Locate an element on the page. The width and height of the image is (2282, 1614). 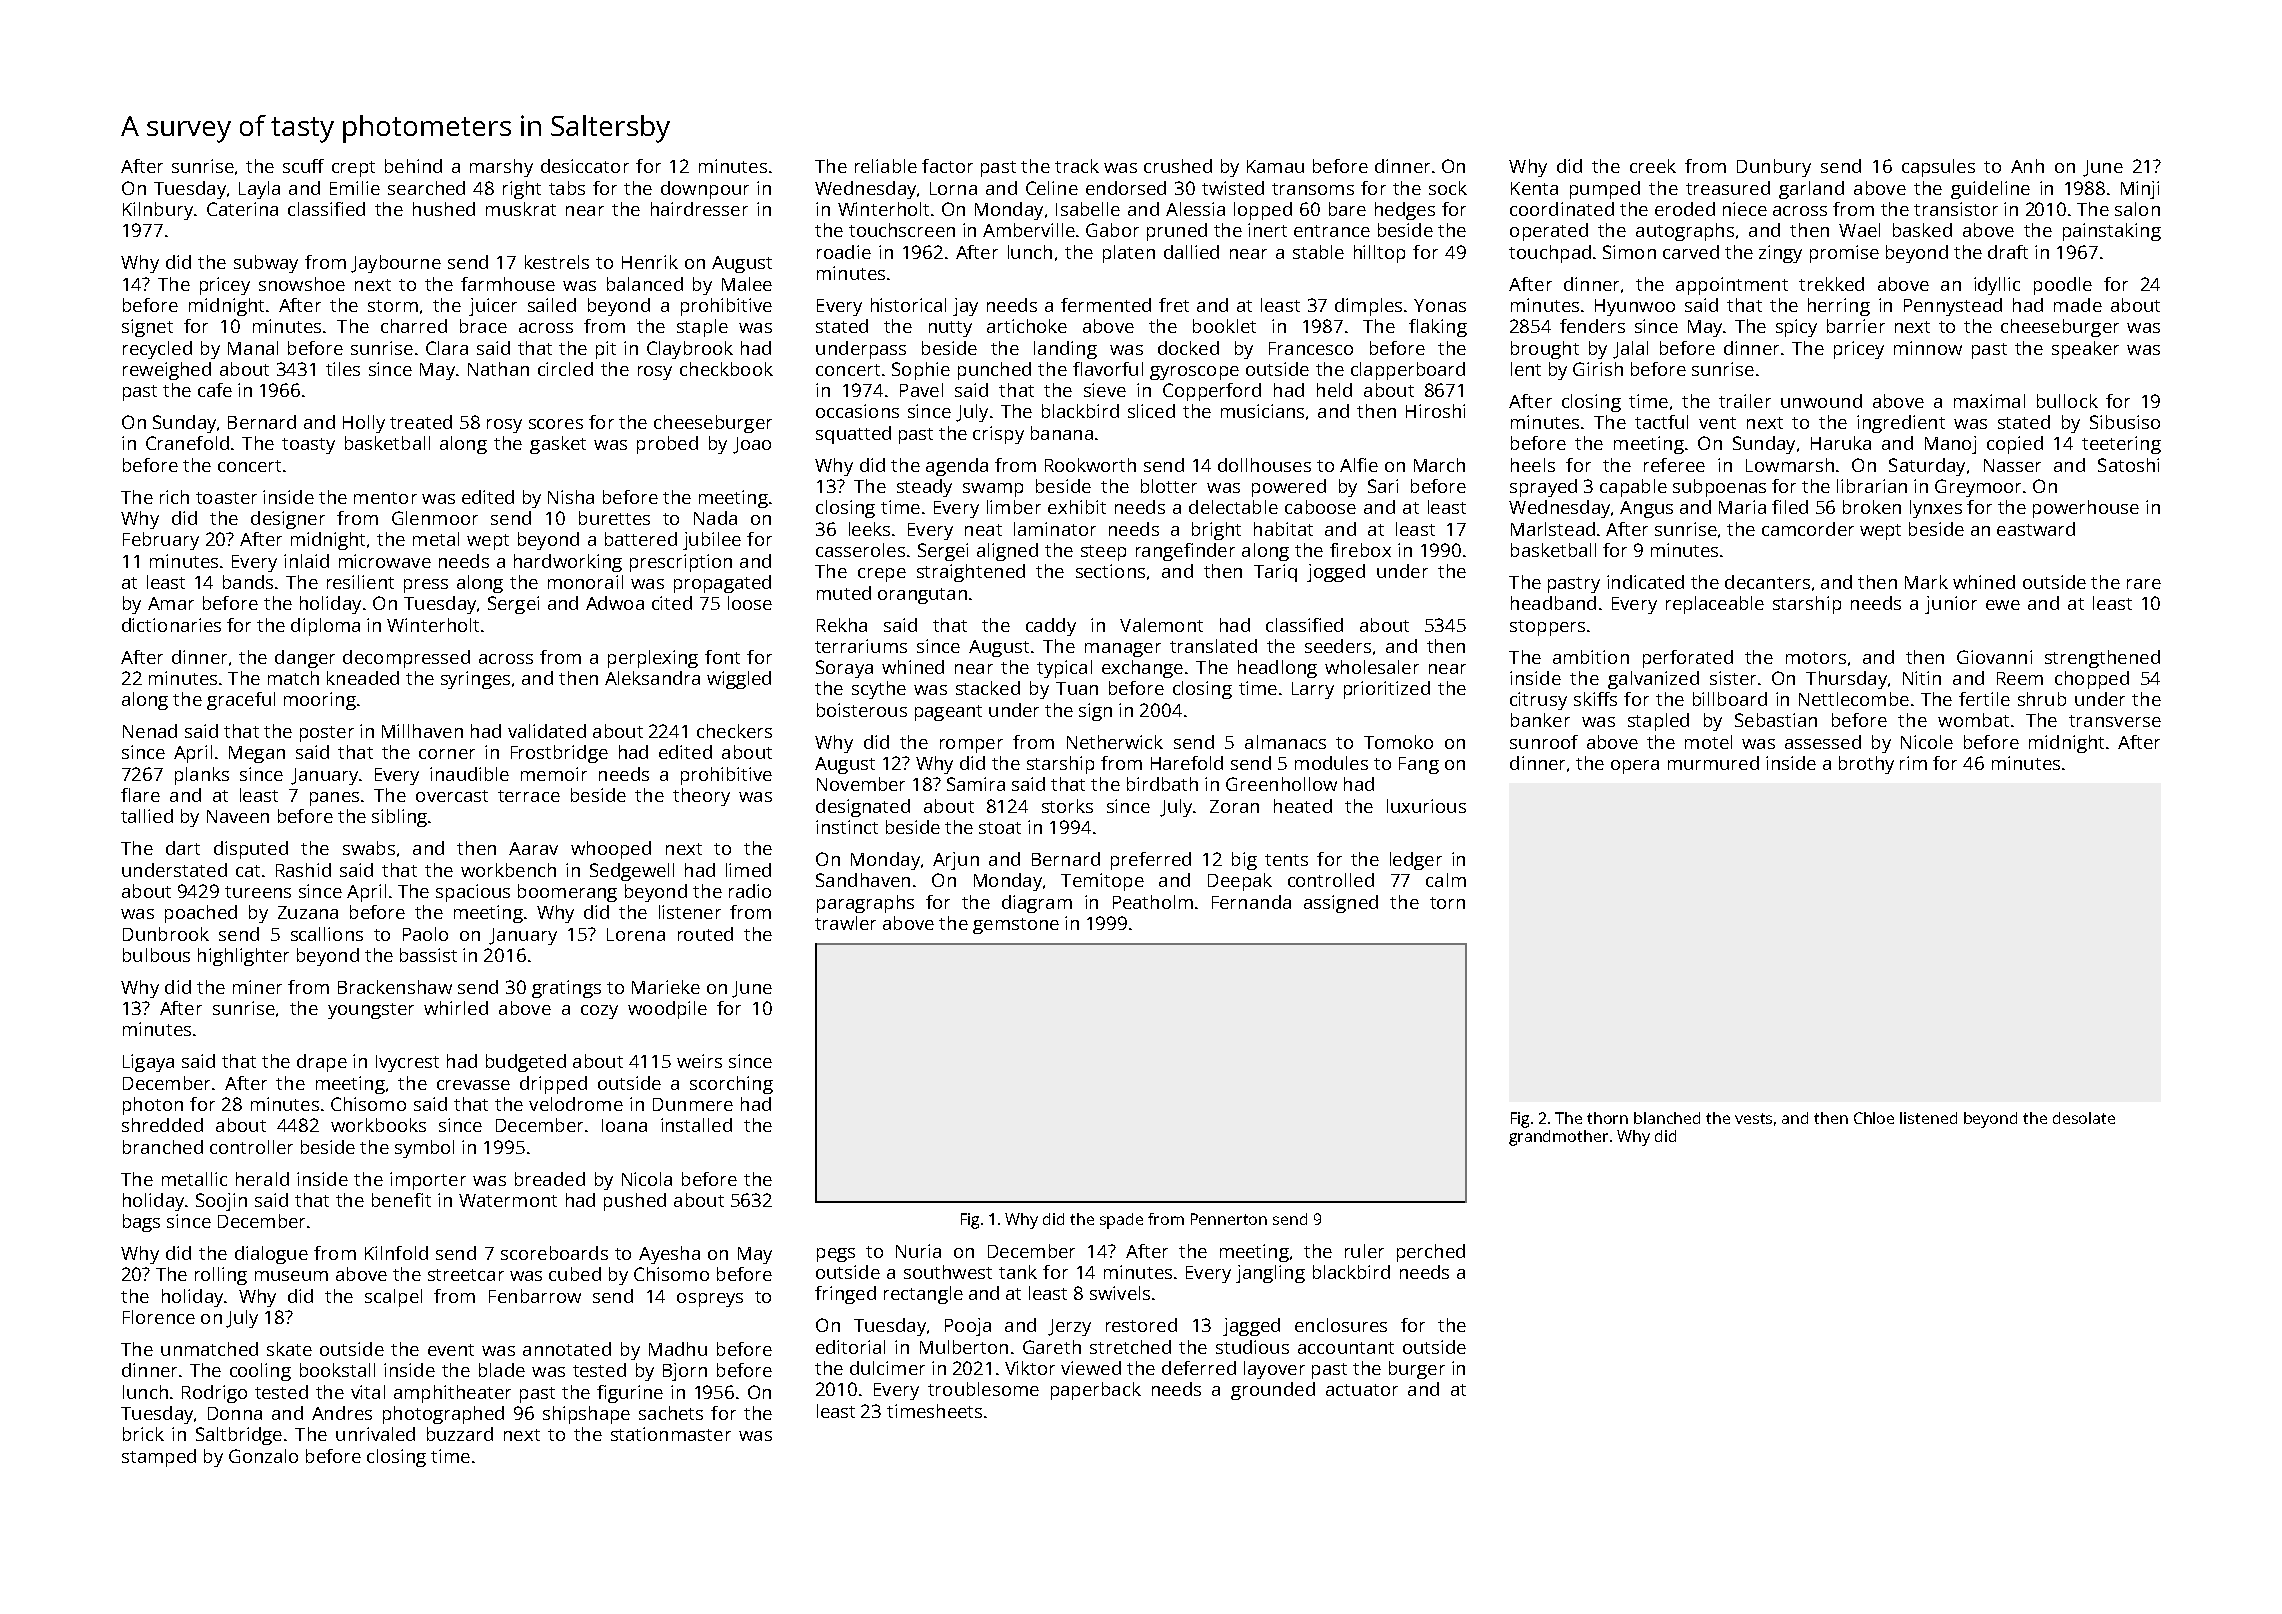
actuator is located at coordinates (1362, 1390).
